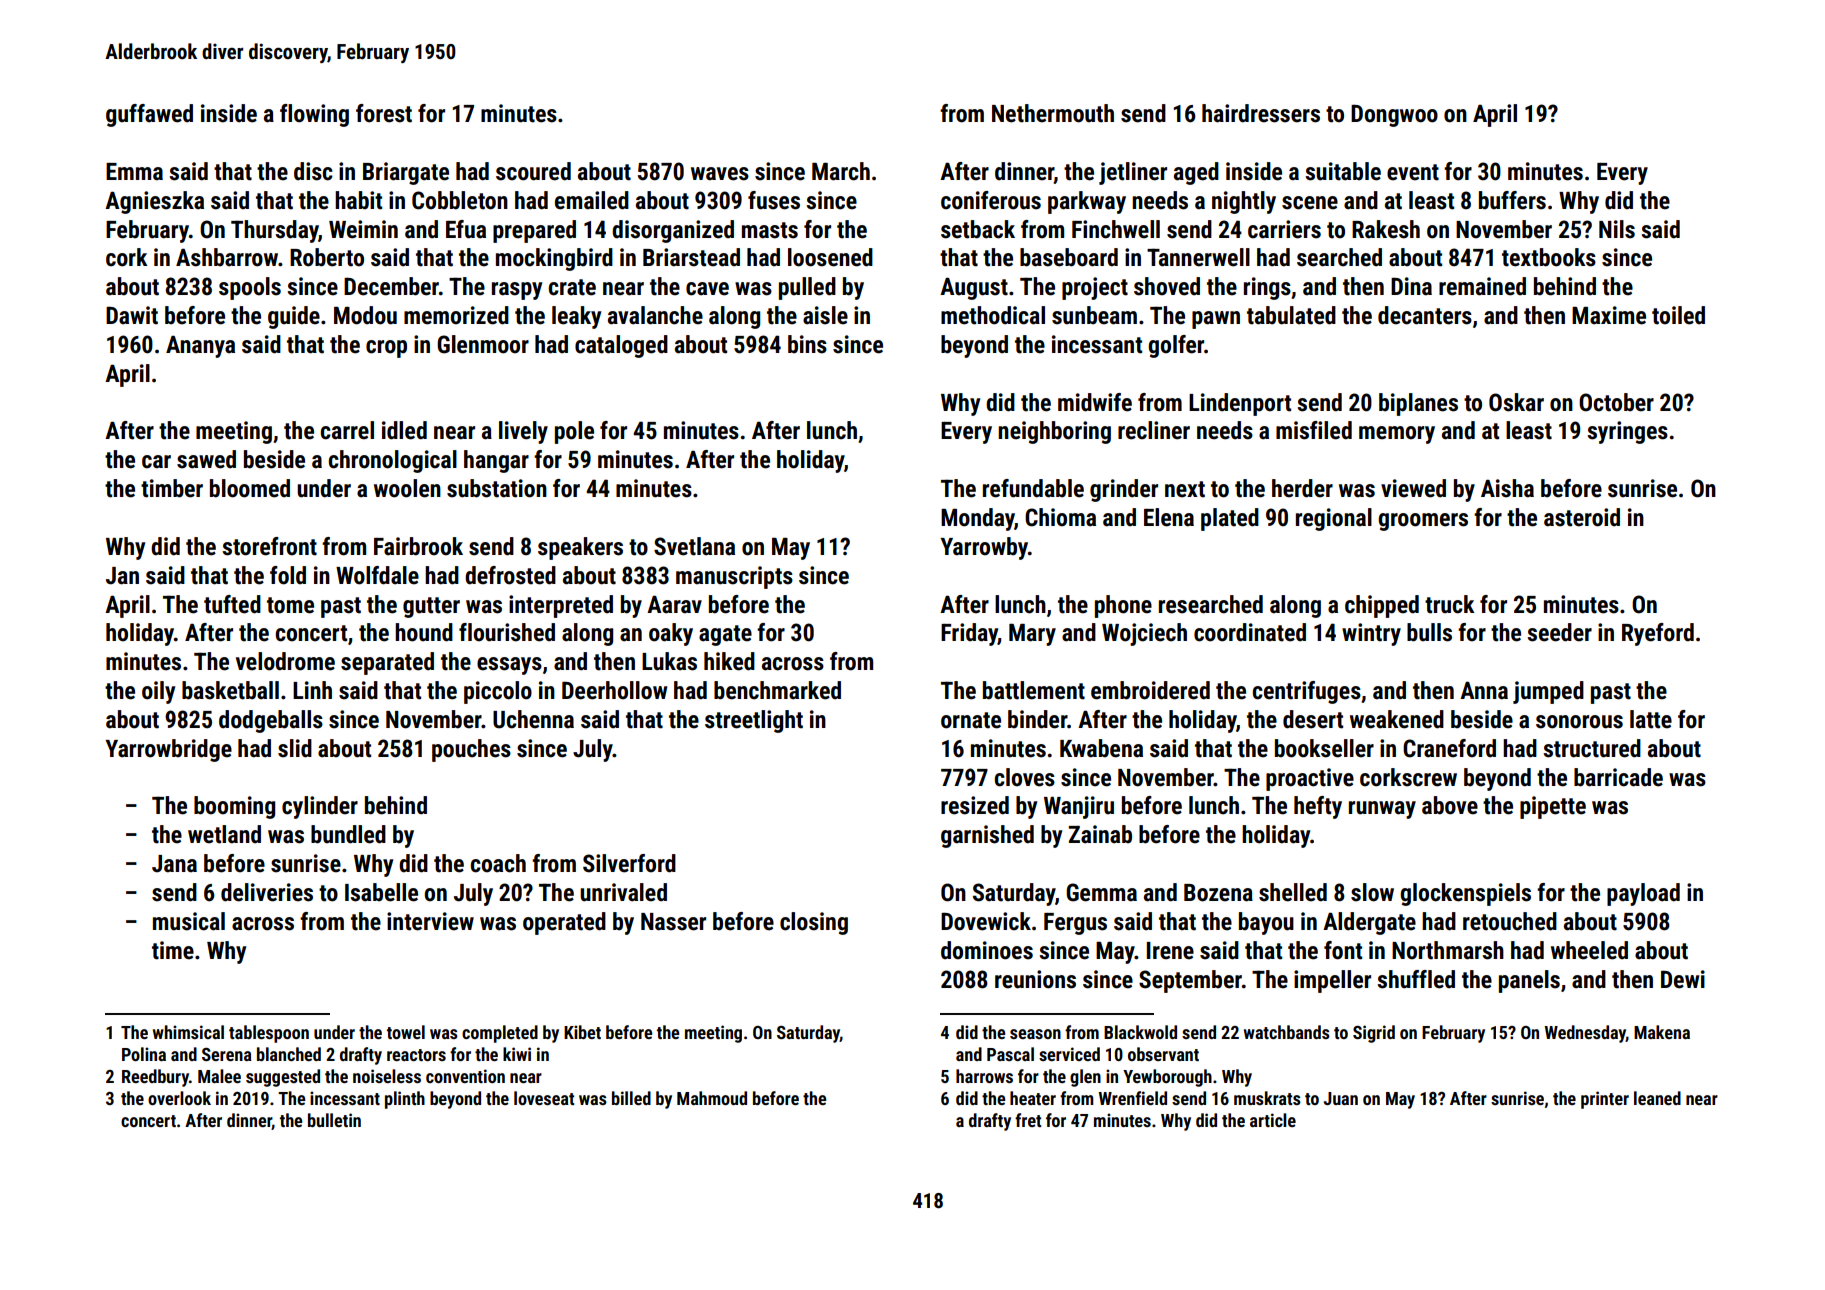  What do you see at coordinates (168, 750) in the image?
I see `Yarrowbridge` at bounding box center [168, 750].
